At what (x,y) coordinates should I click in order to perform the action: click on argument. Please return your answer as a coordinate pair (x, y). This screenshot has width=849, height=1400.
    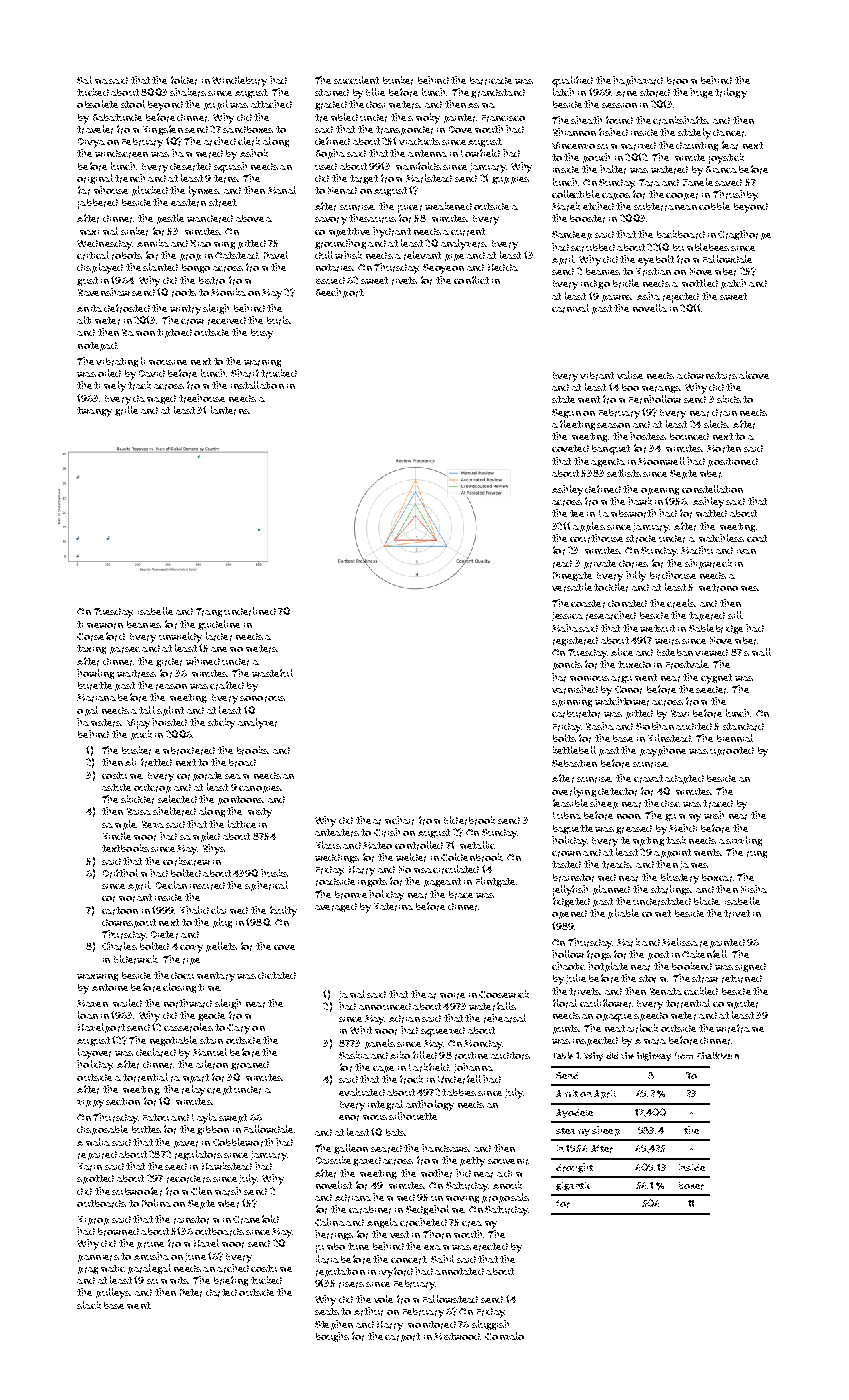
    Looking at the image, I should click on (634, 678).
